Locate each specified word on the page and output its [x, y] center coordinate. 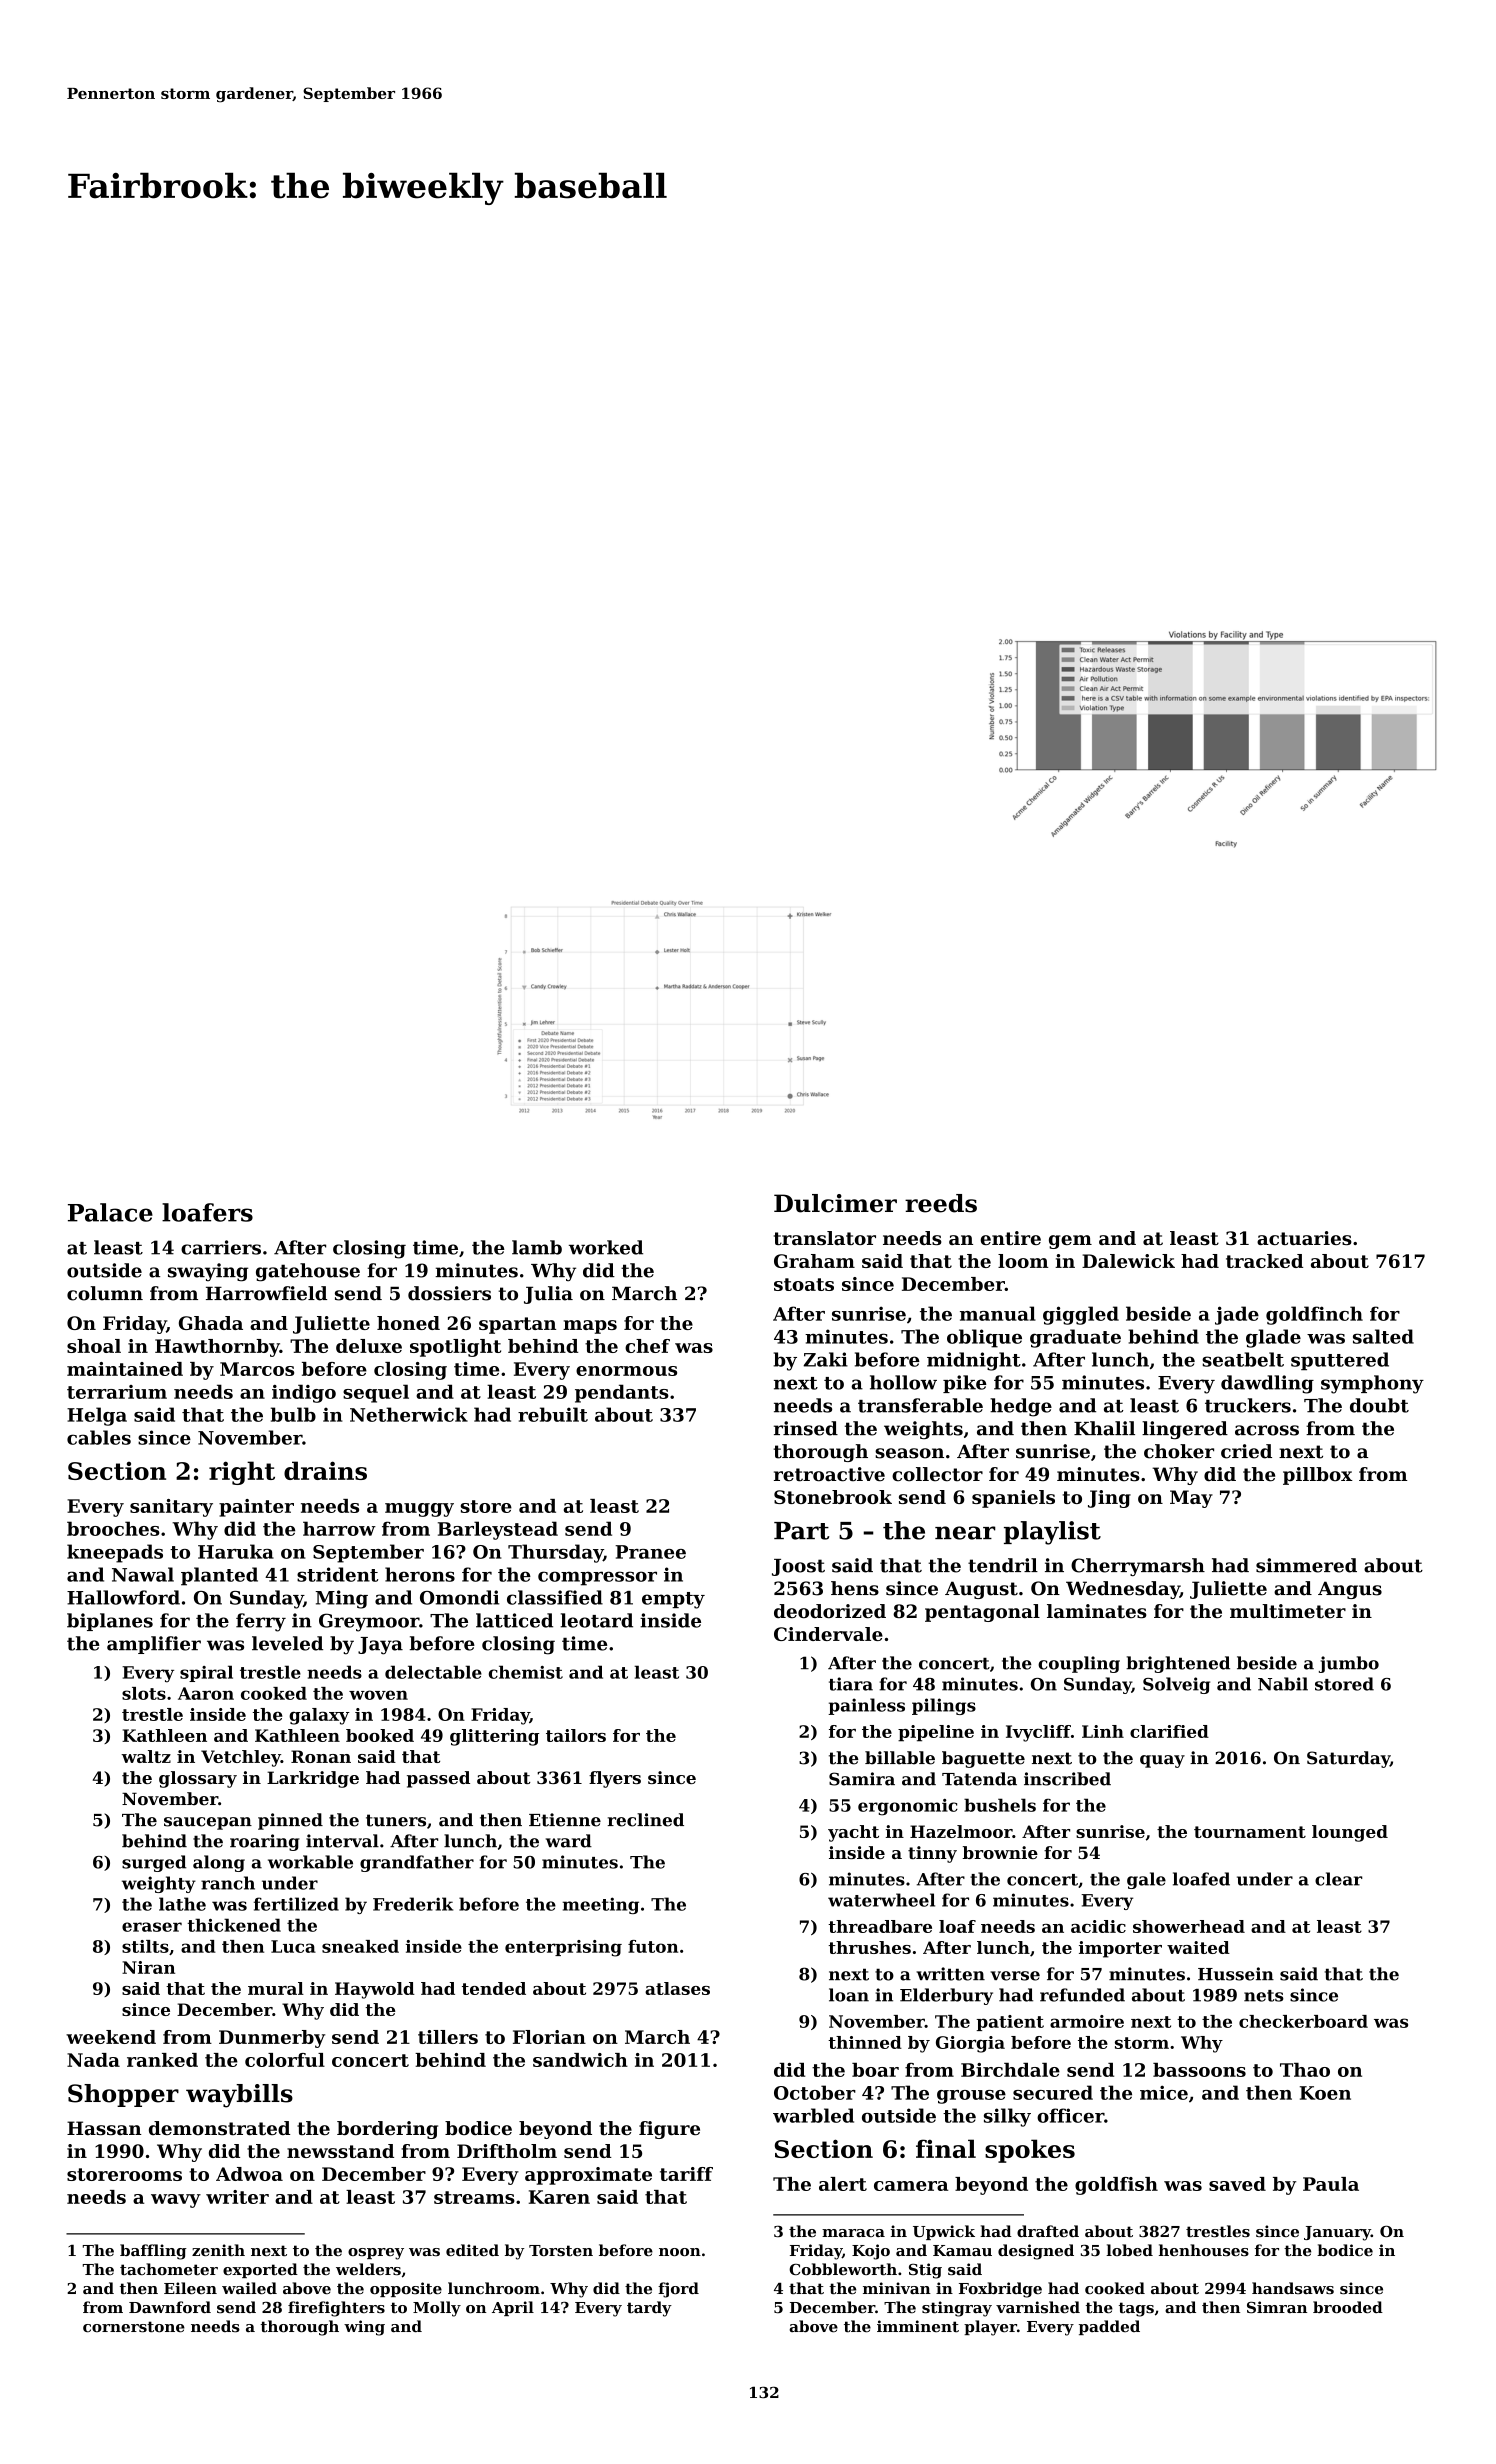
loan [849, 1995]
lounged [1350, 1833]
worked [606, 1247]
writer [237, 2197]
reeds [941, 1203]
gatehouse [308, 1272]
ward [569, 1841]
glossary [198, 1779]
